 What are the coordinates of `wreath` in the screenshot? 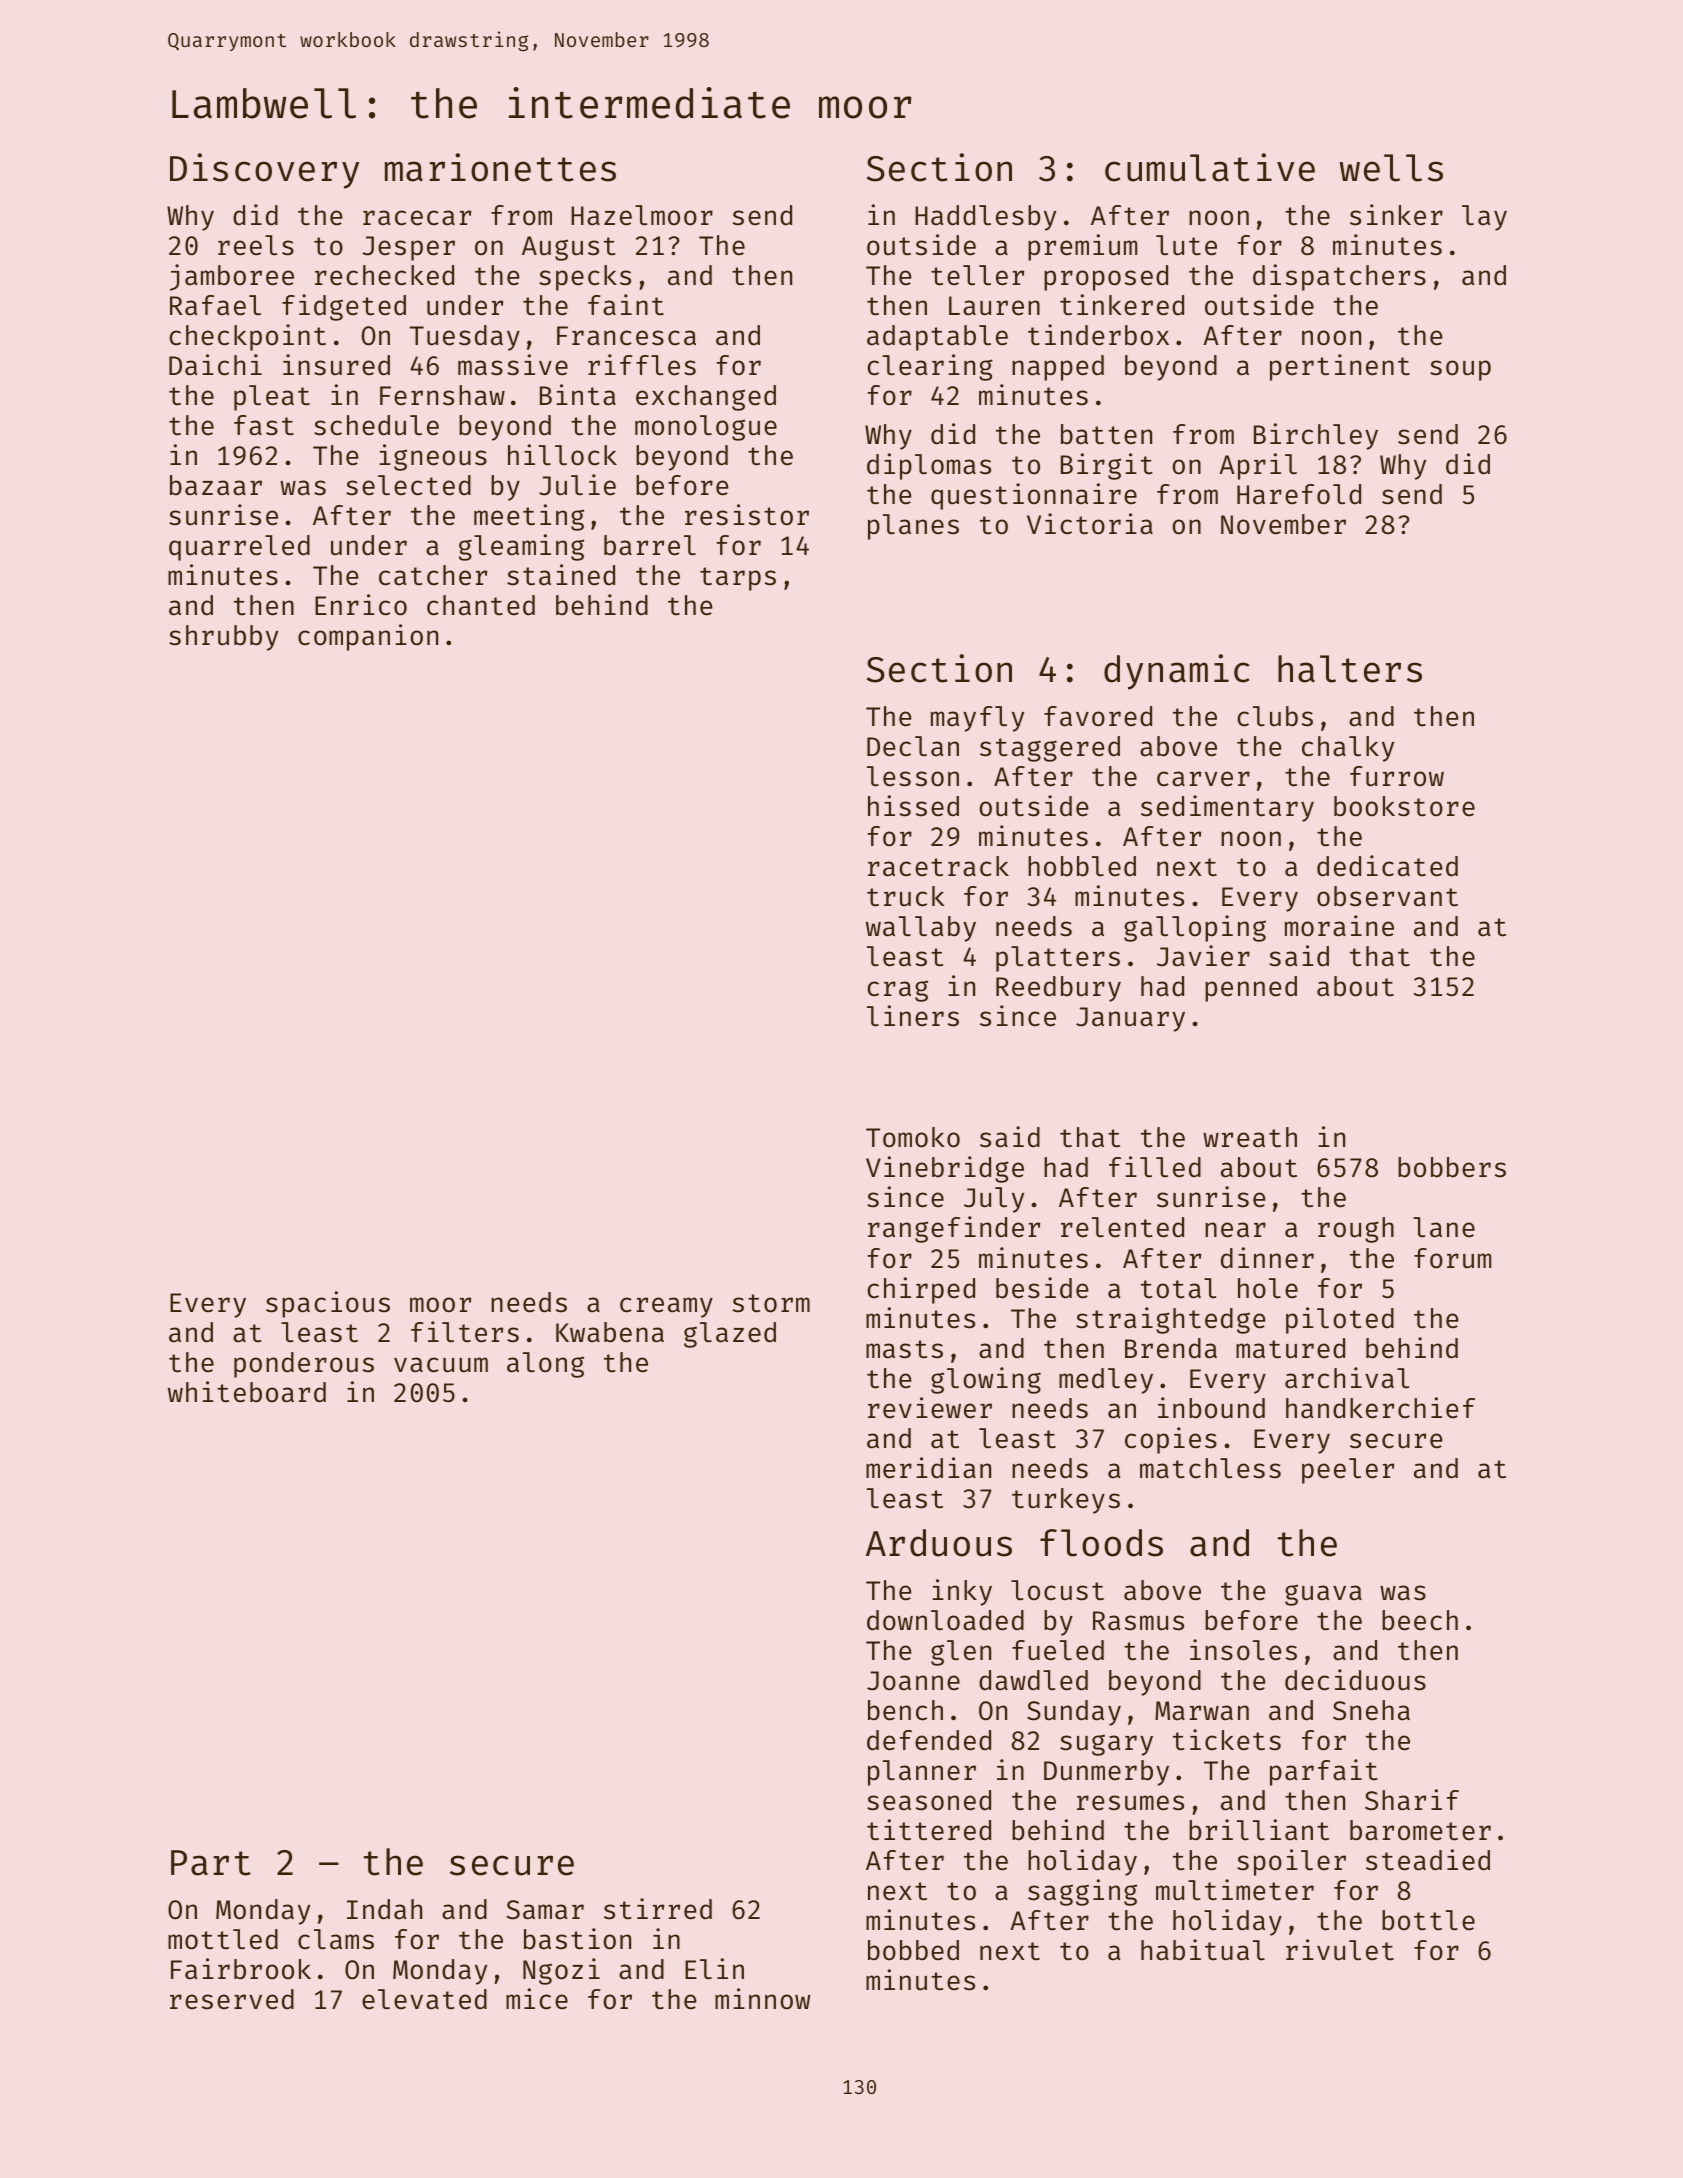 It's located at (1250, 1137).
